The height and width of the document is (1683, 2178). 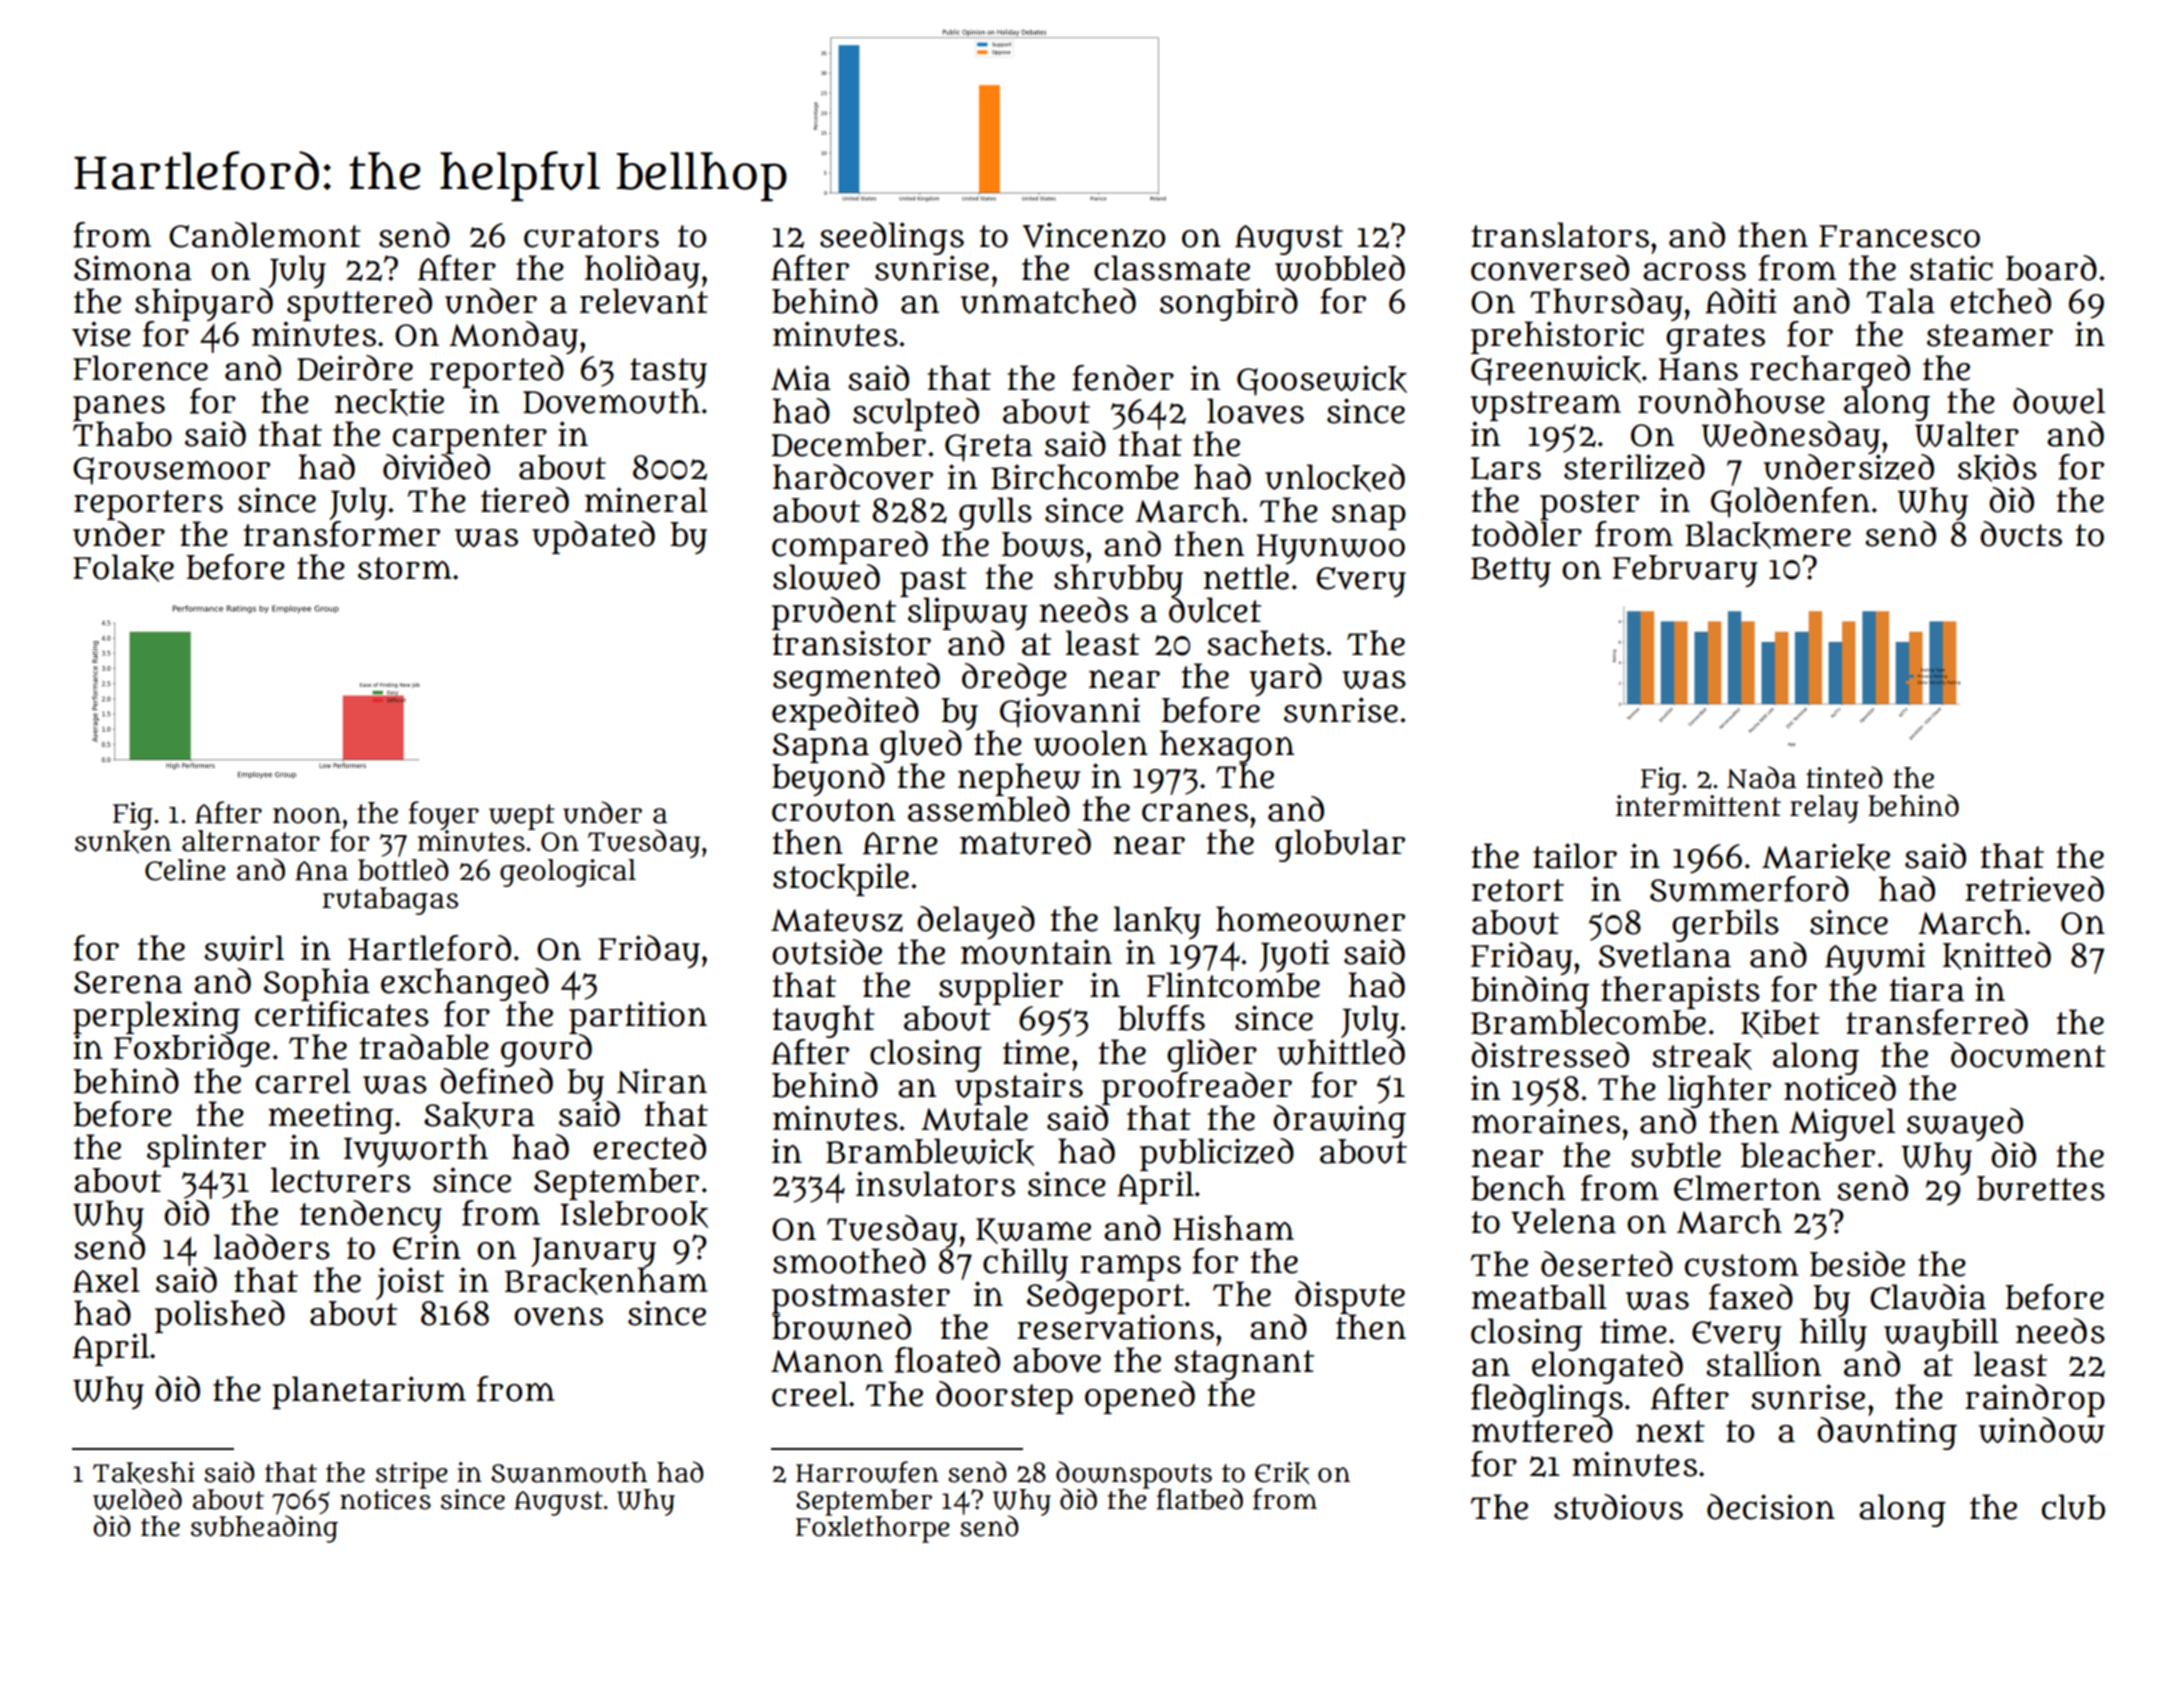 What do you see at coordinates (995, 513) in the document?
I see `gulls` at bounding box center [995, 513].
